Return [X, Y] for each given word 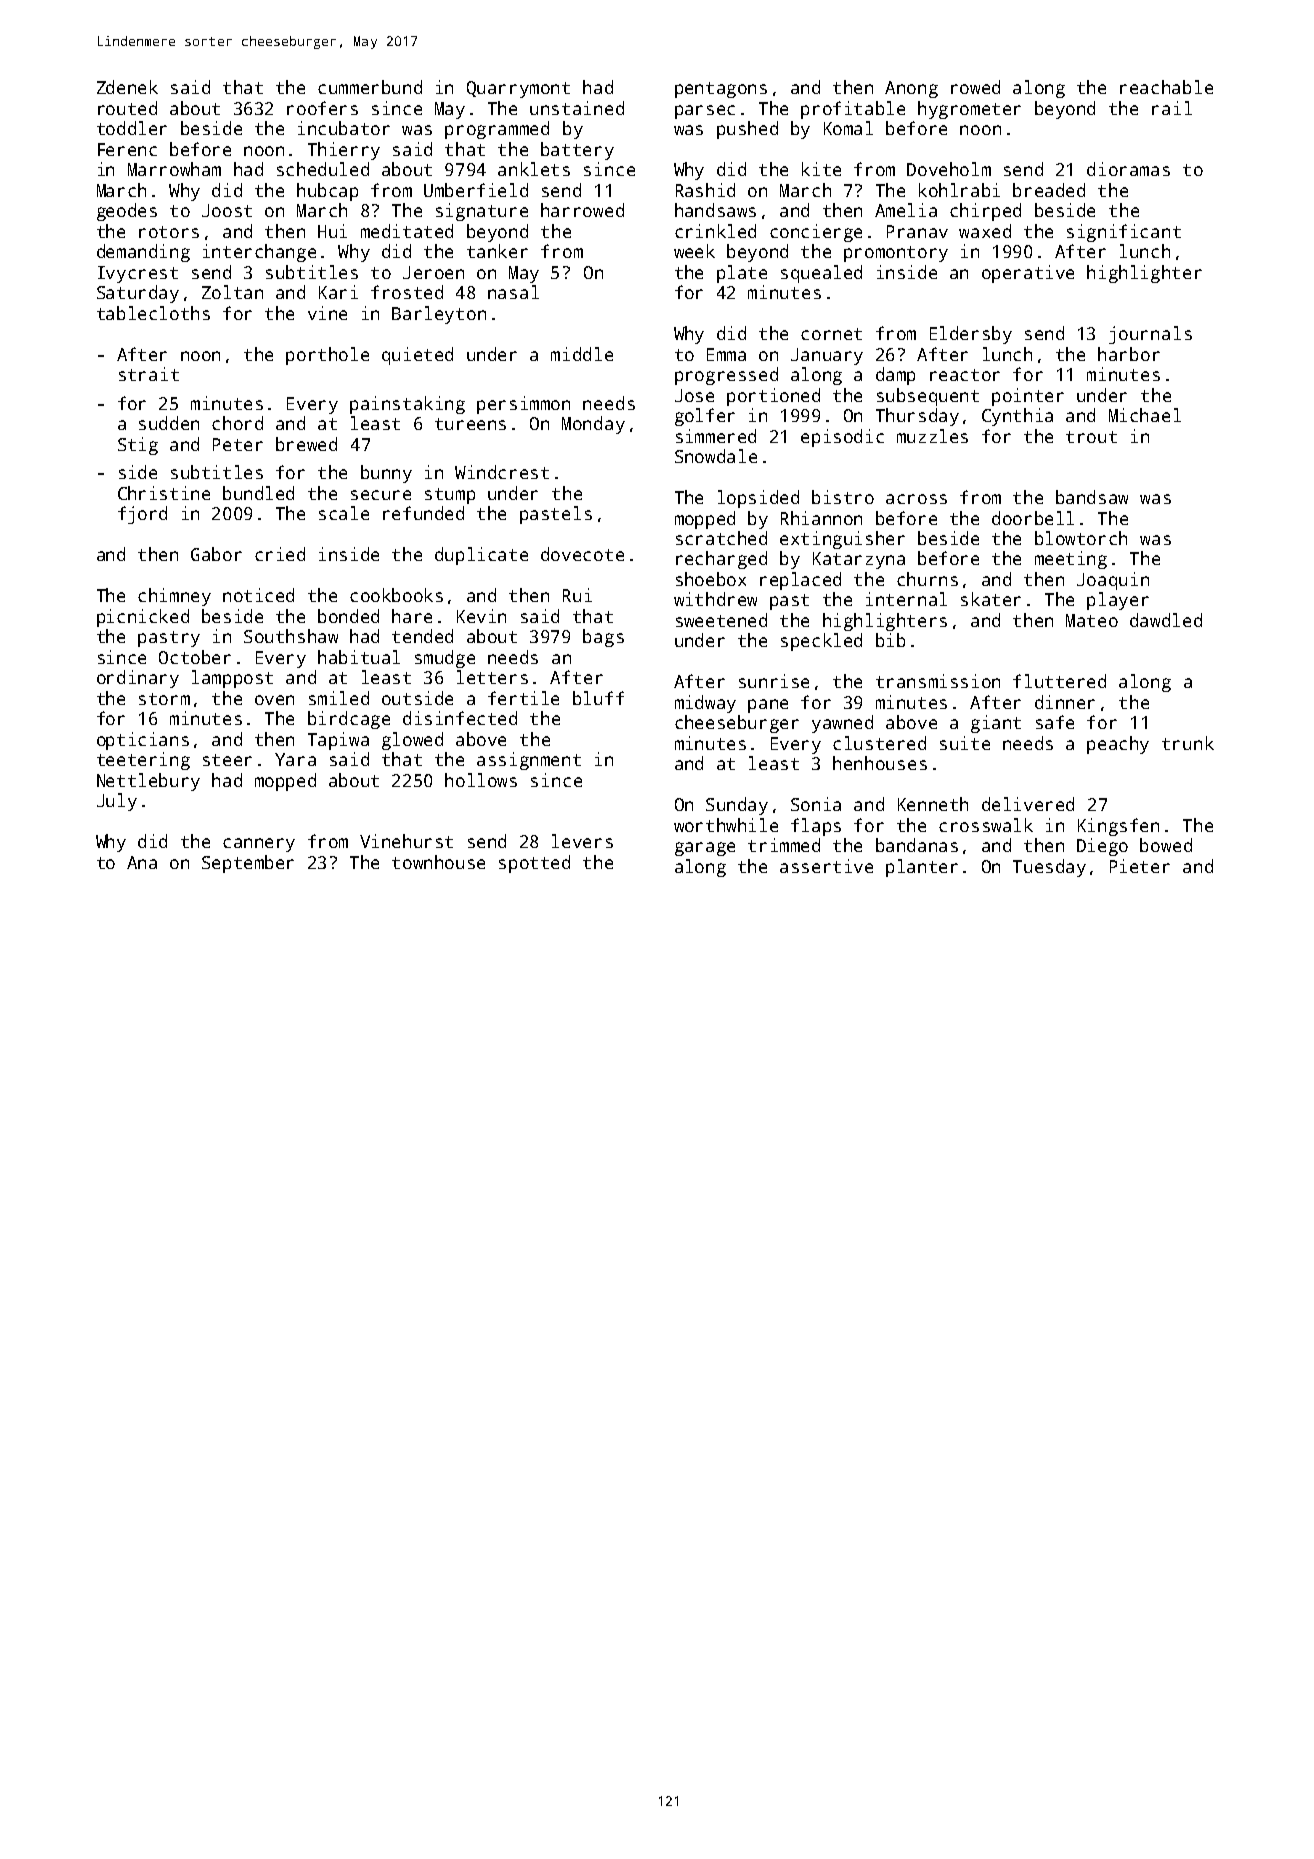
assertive [826, 866]
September [248, 864]
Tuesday [1049, 868]
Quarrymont [518, 89]
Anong [911, 89]
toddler [132, 128]
